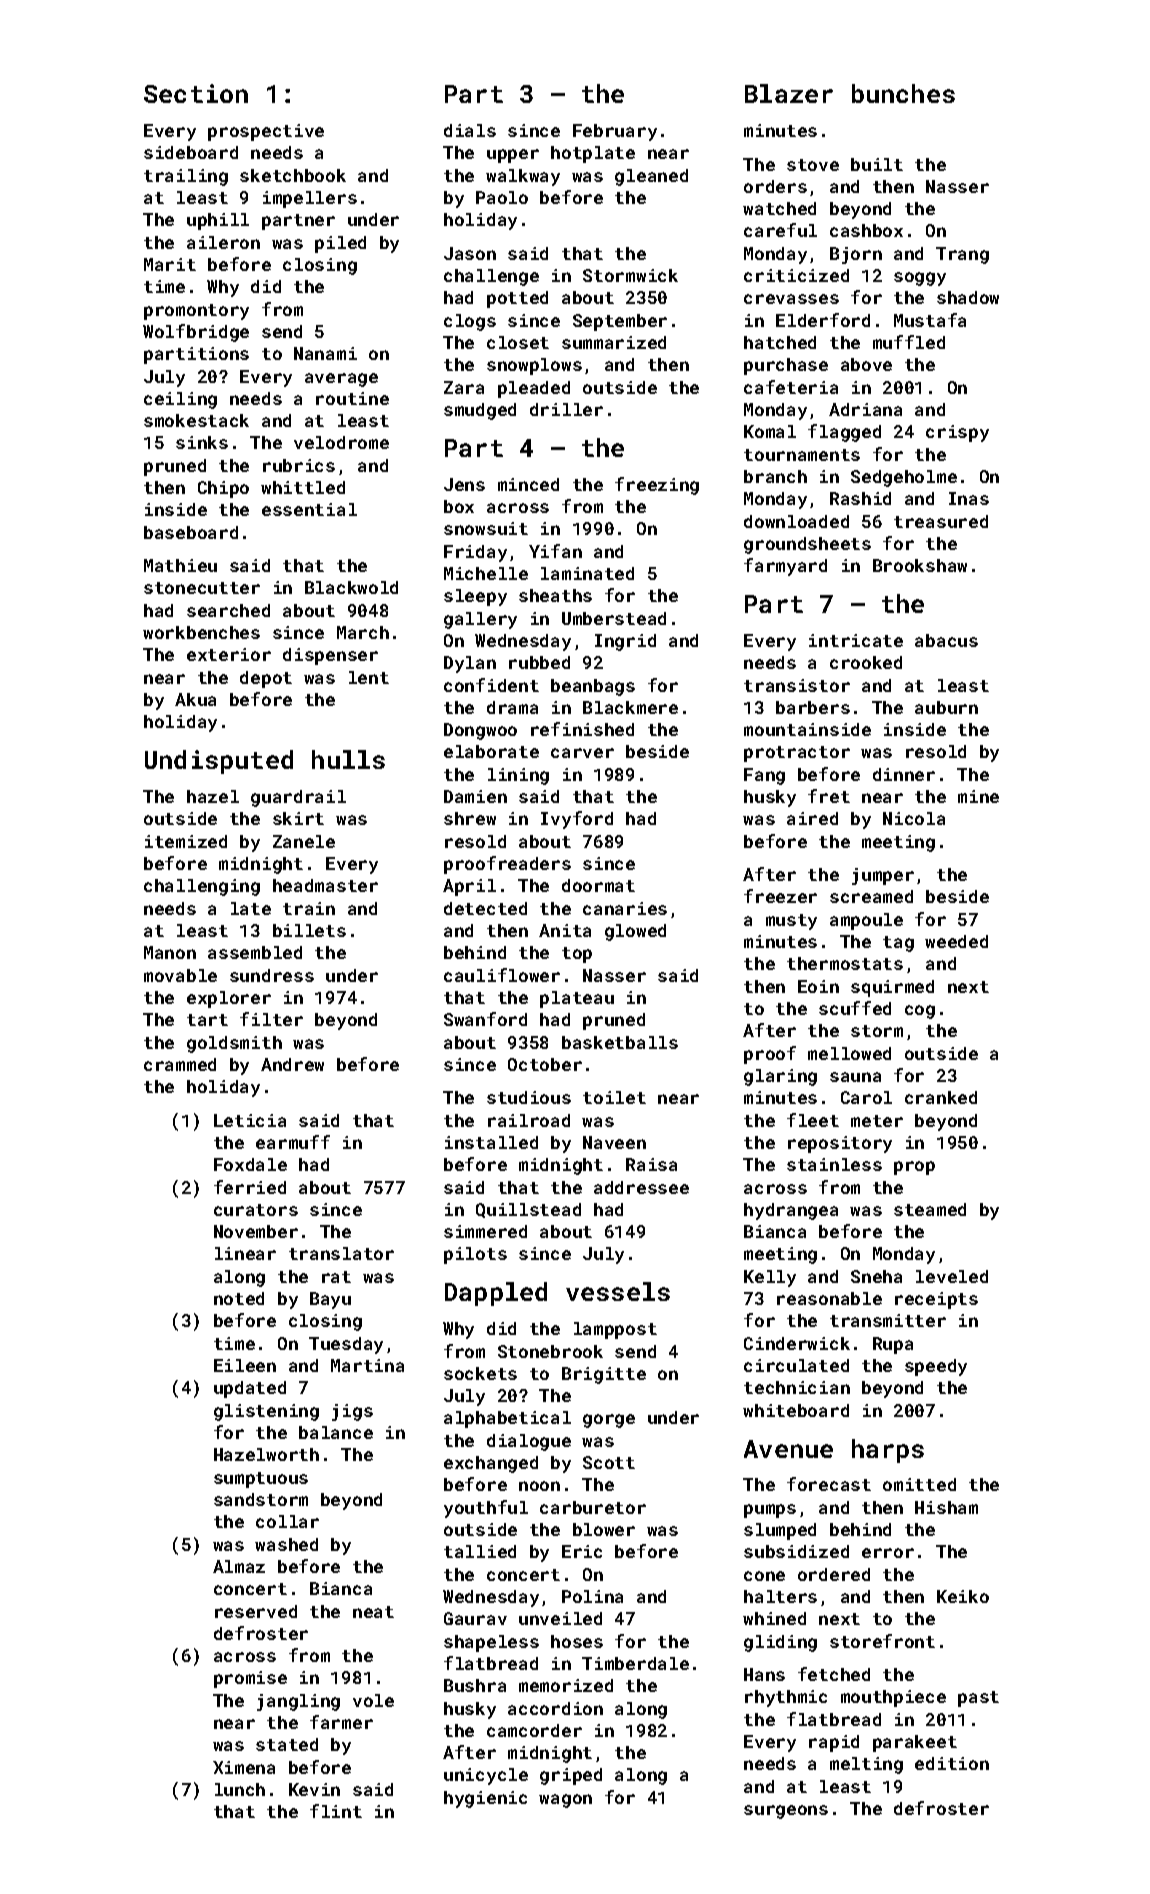  I want to click on subsidized, so click(796, 1551).
